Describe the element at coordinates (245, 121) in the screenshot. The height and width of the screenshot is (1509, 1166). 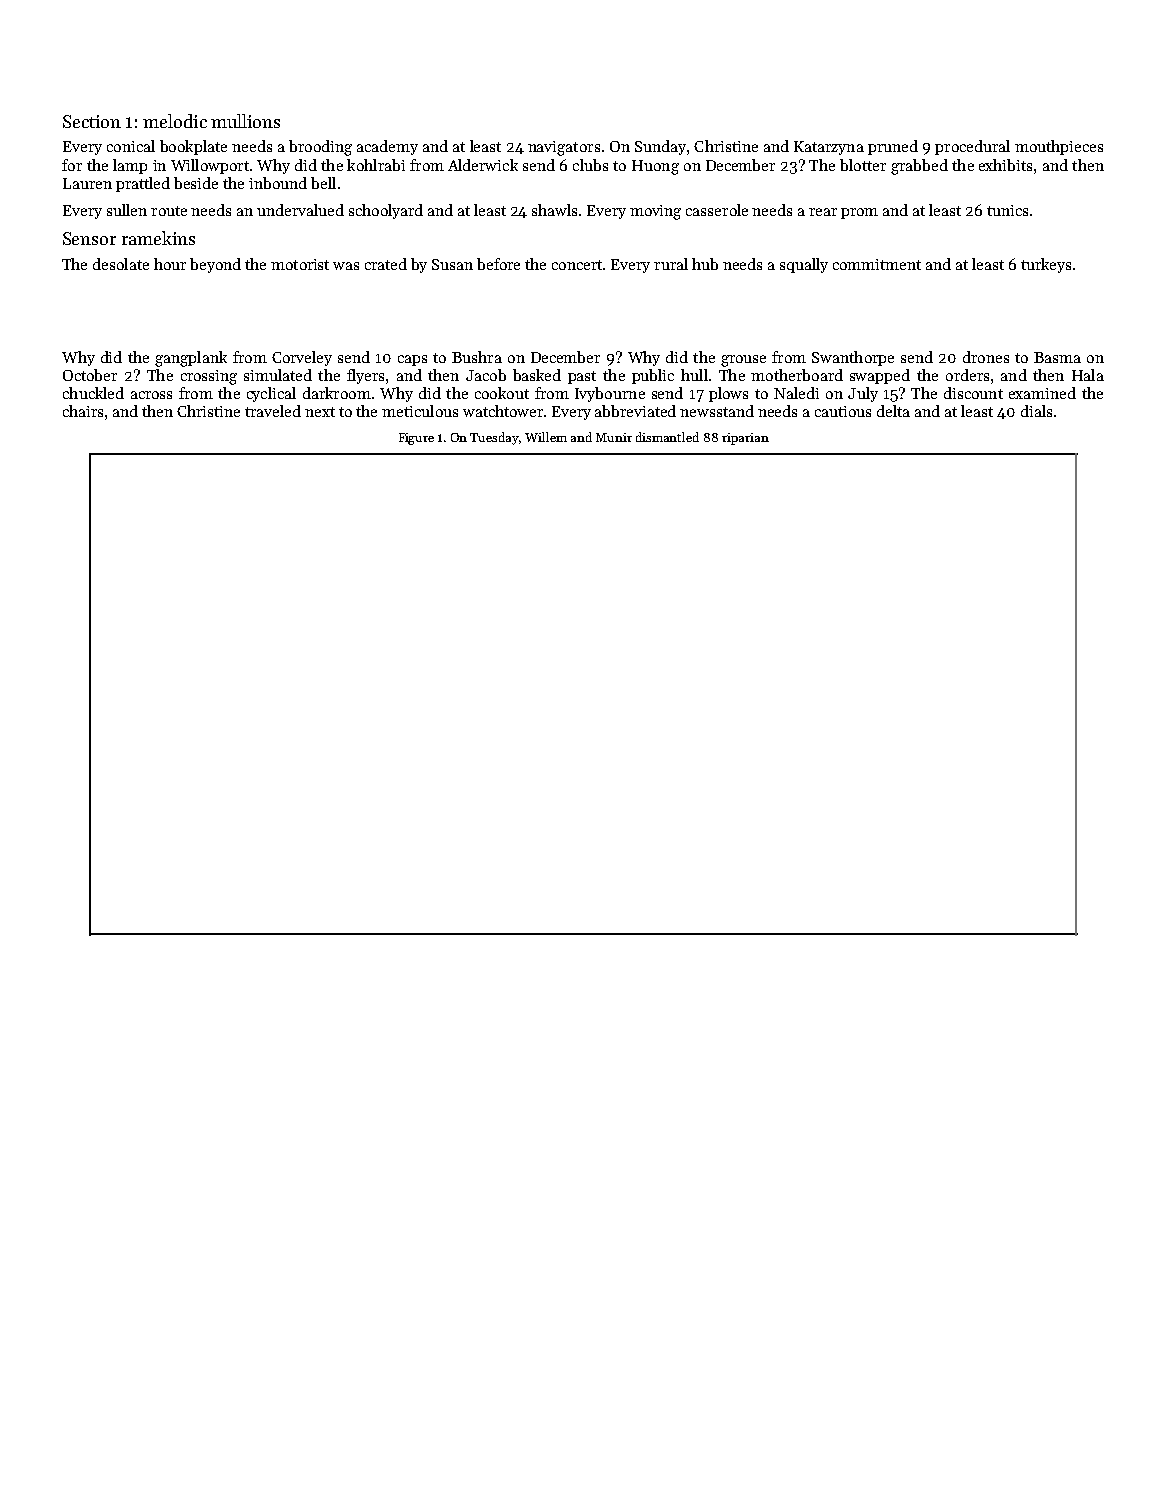
I see `mullions` at that location.
